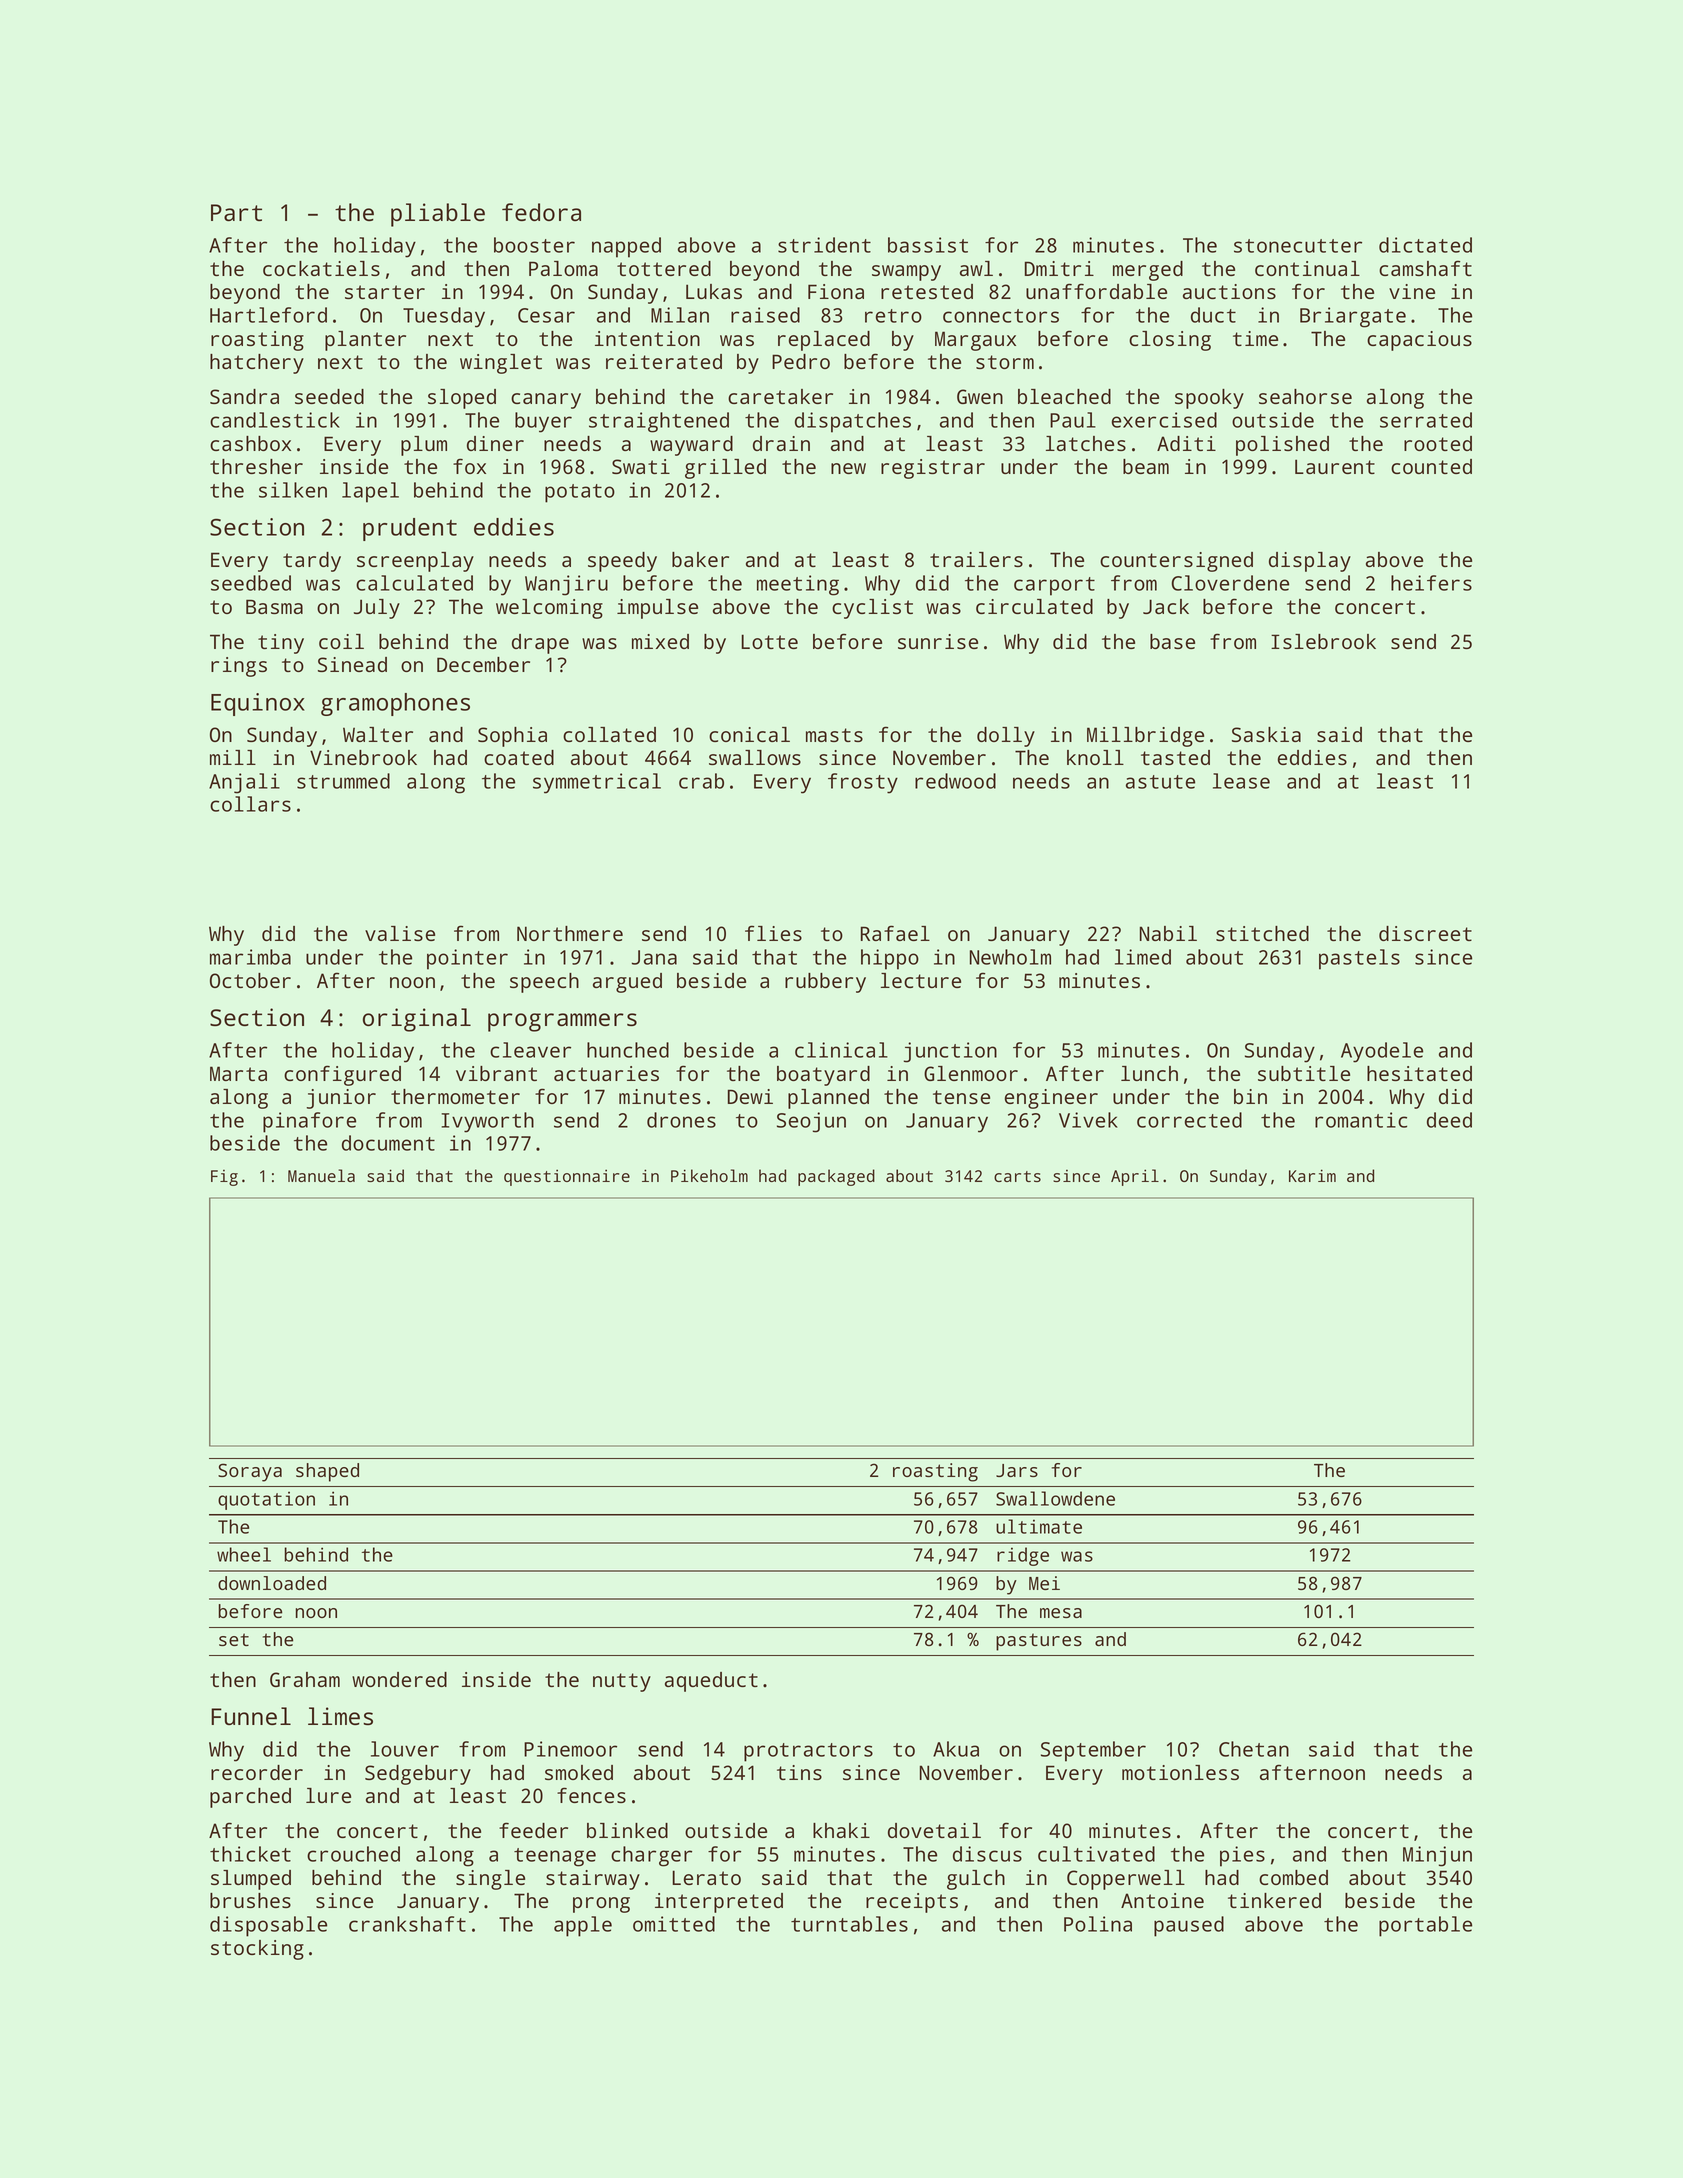  I want to click on merged, so click(1148, 271).
